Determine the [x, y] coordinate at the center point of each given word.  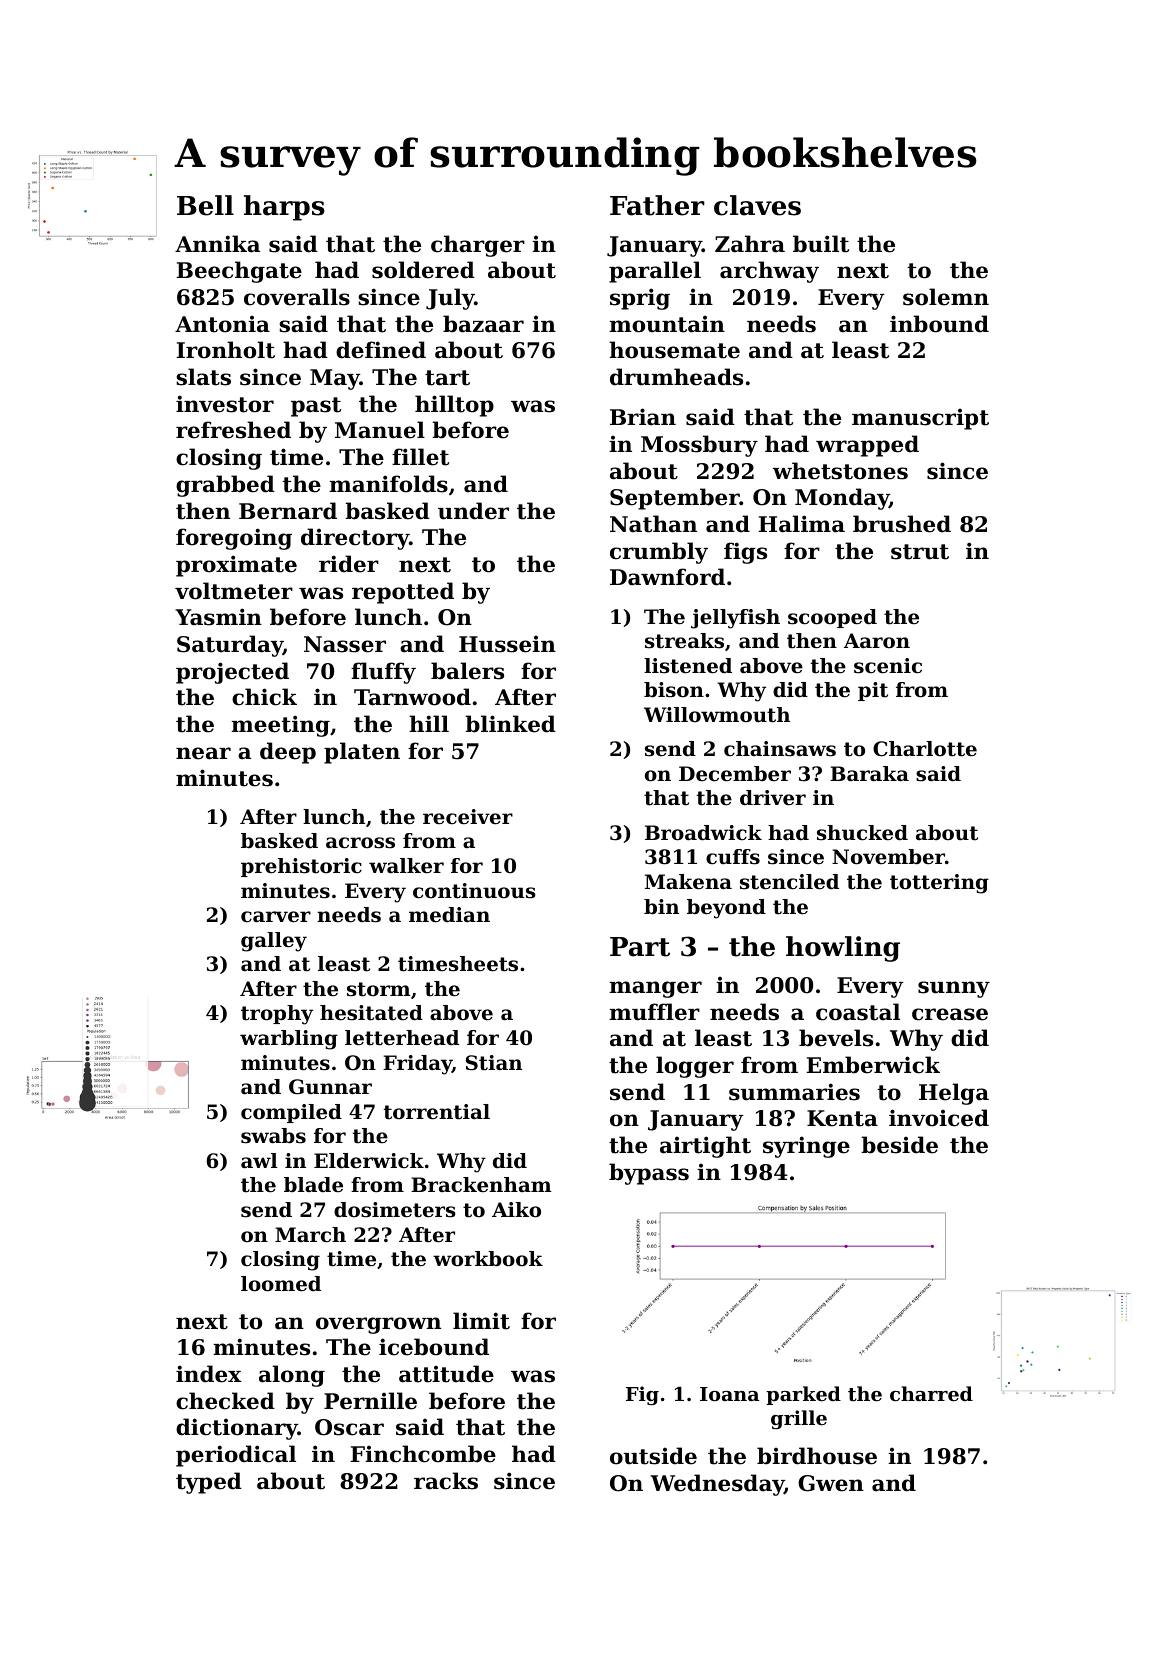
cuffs [733, 857]
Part [640, 947]
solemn [946, 297]
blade [313, 1185]
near [203, 753]
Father [657, 205]
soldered [423, 270]
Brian [643, 417]
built [821, 244]
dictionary [237, 1429]
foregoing [234, 539]
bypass [649, 1174]
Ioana [729, 1394]
